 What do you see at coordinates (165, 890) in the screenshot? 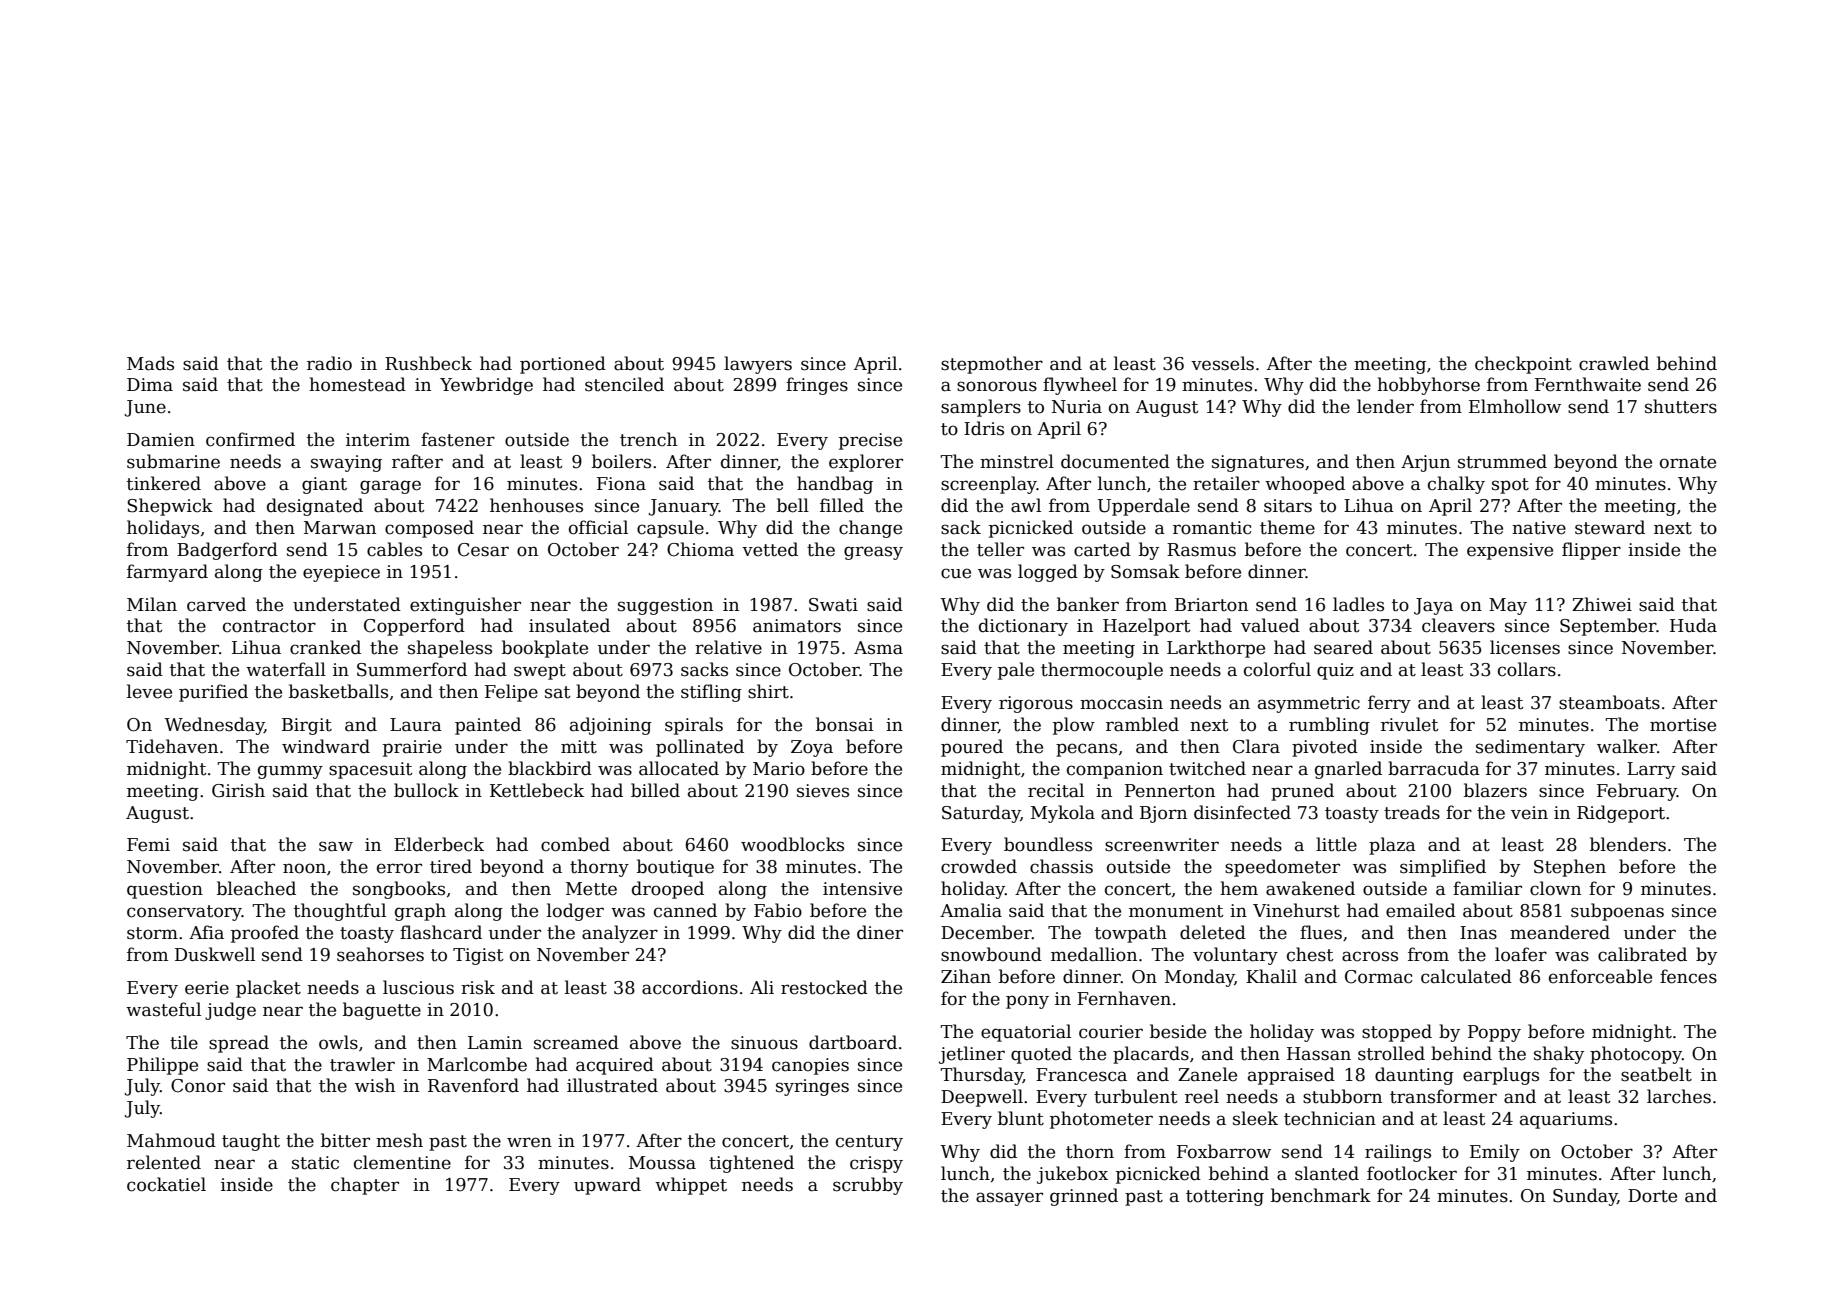
I see `question` at bounding box center [165, 890].
